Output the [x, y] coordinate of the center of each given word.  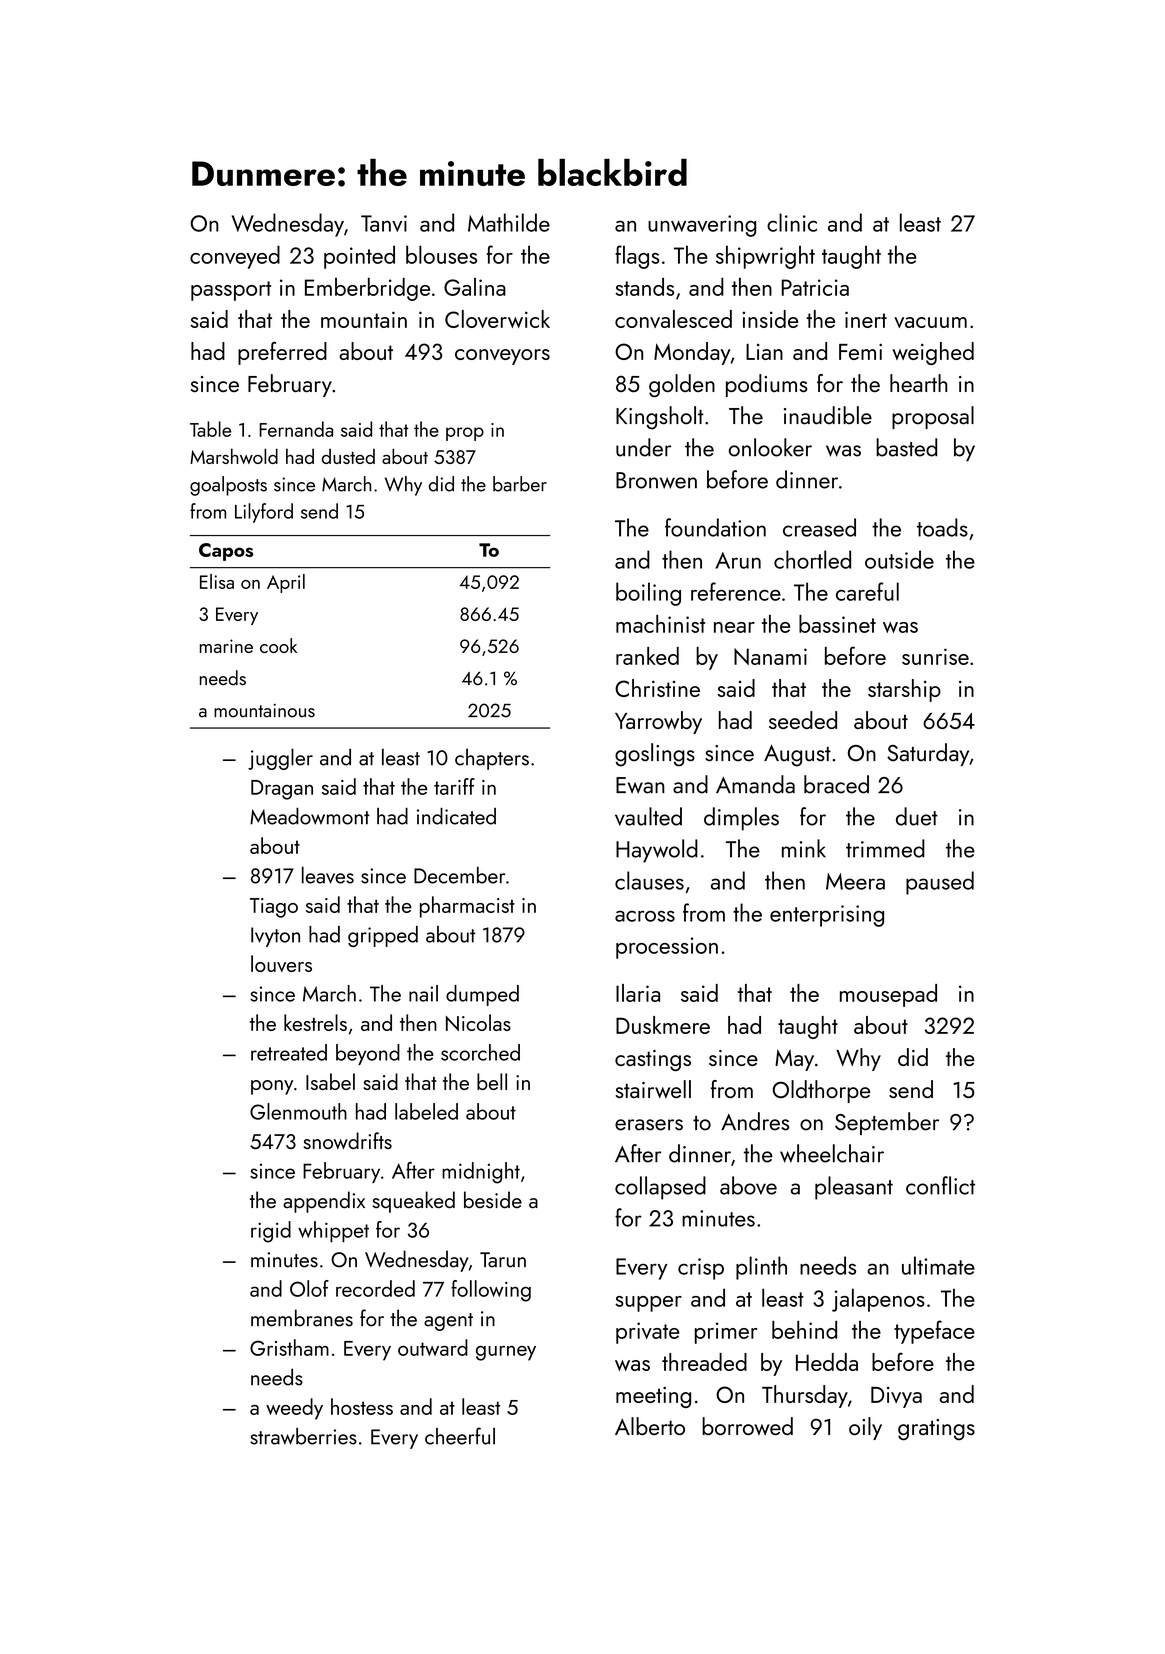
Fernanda [296, 429]
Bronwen [656, 480]
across [645, 916]
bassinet [837, 624]
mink [804, 848]
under [643, 447]
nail [423, 993]
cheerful [460, 1436]
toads [942, 527]
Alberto [650, 1426]
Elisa [217, 581]
